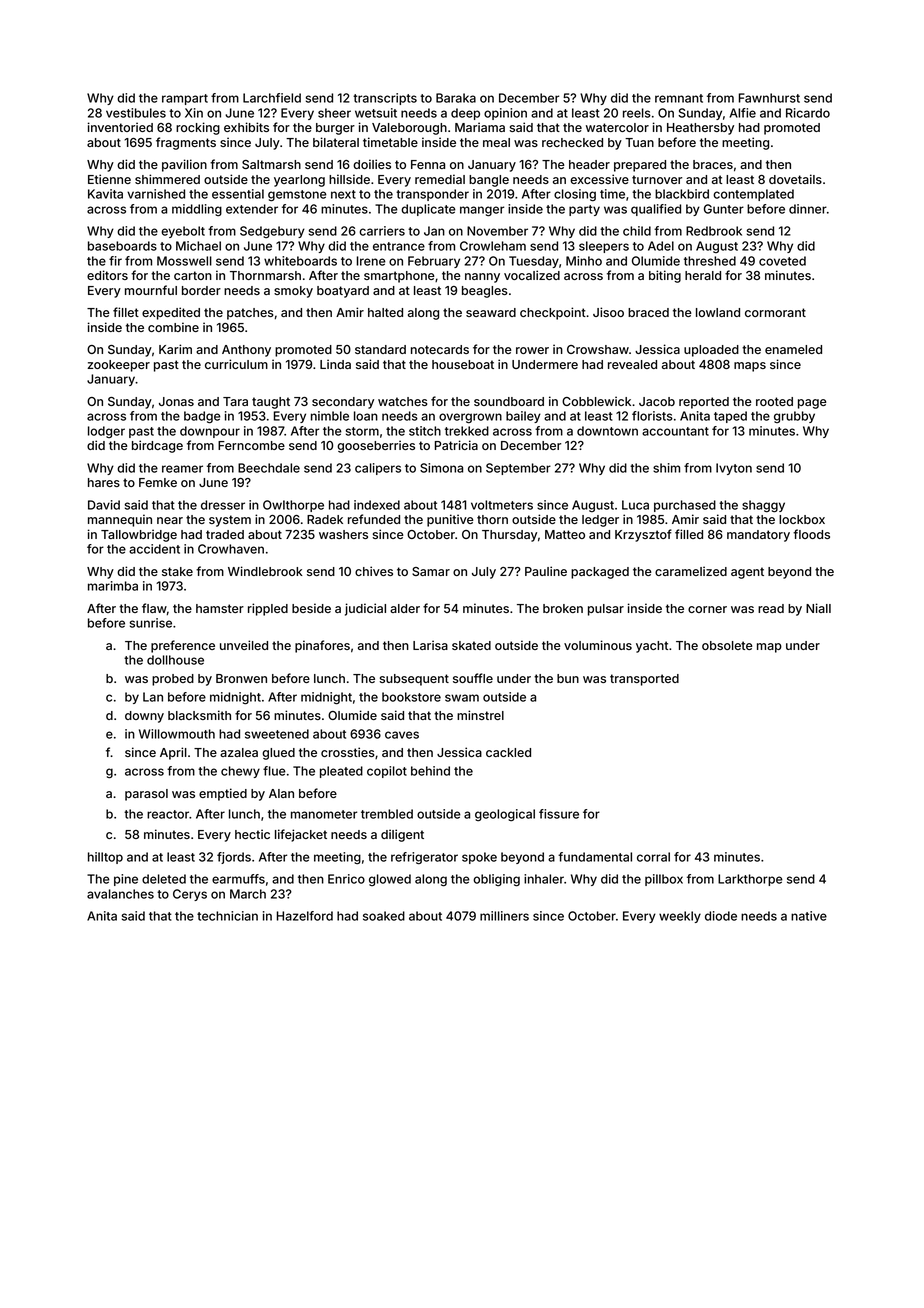  What do you see at coordinates (173, 680) in the screenshot?
I see `probed` at bounding box center [173, 680].
